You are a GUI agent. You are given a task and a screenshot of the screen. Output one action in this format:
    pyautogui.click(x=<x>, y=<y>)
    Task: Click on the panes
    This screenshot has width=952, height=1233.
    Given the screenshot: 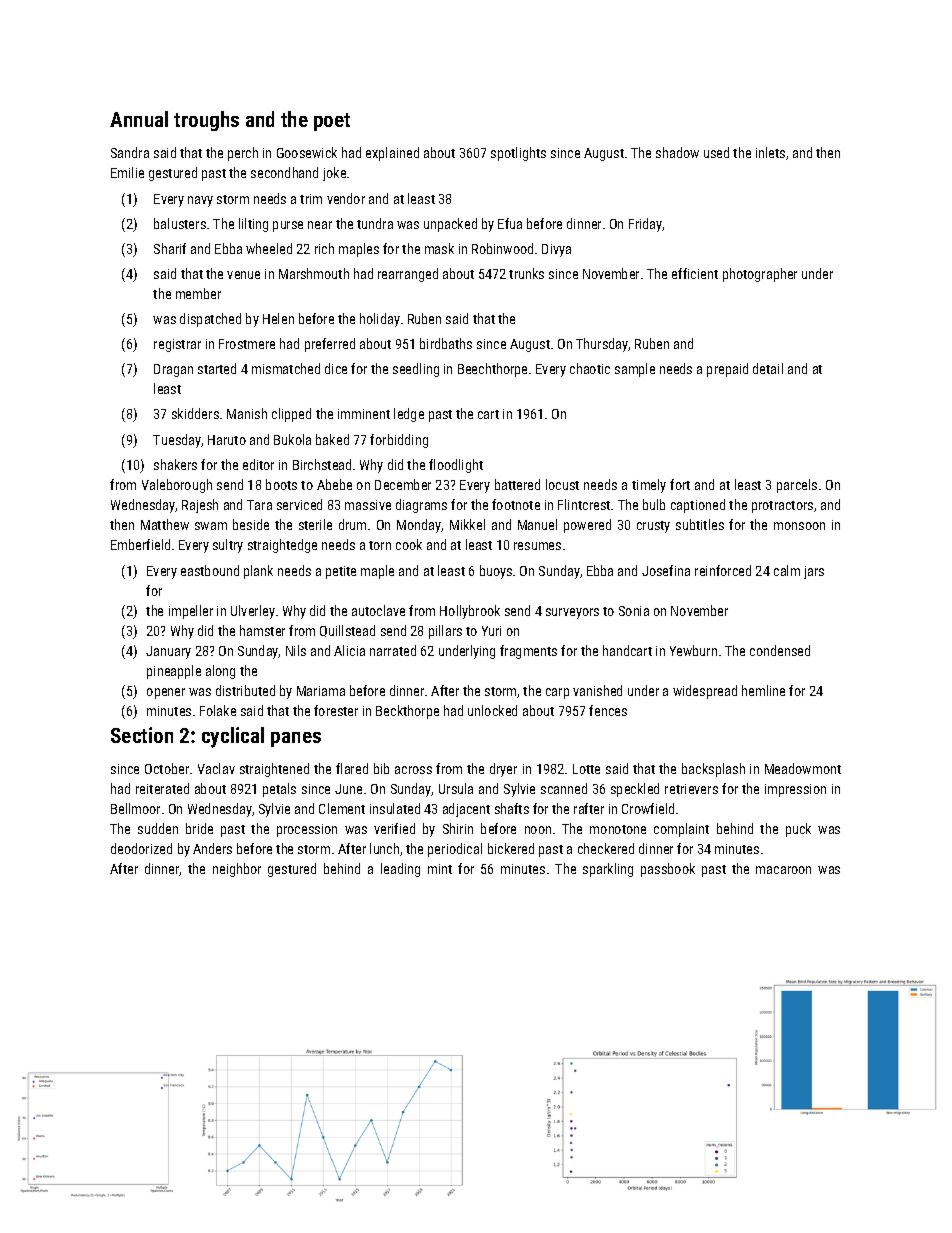 What is the action you would take?
    pyautogui.click(x=296, y=739)
